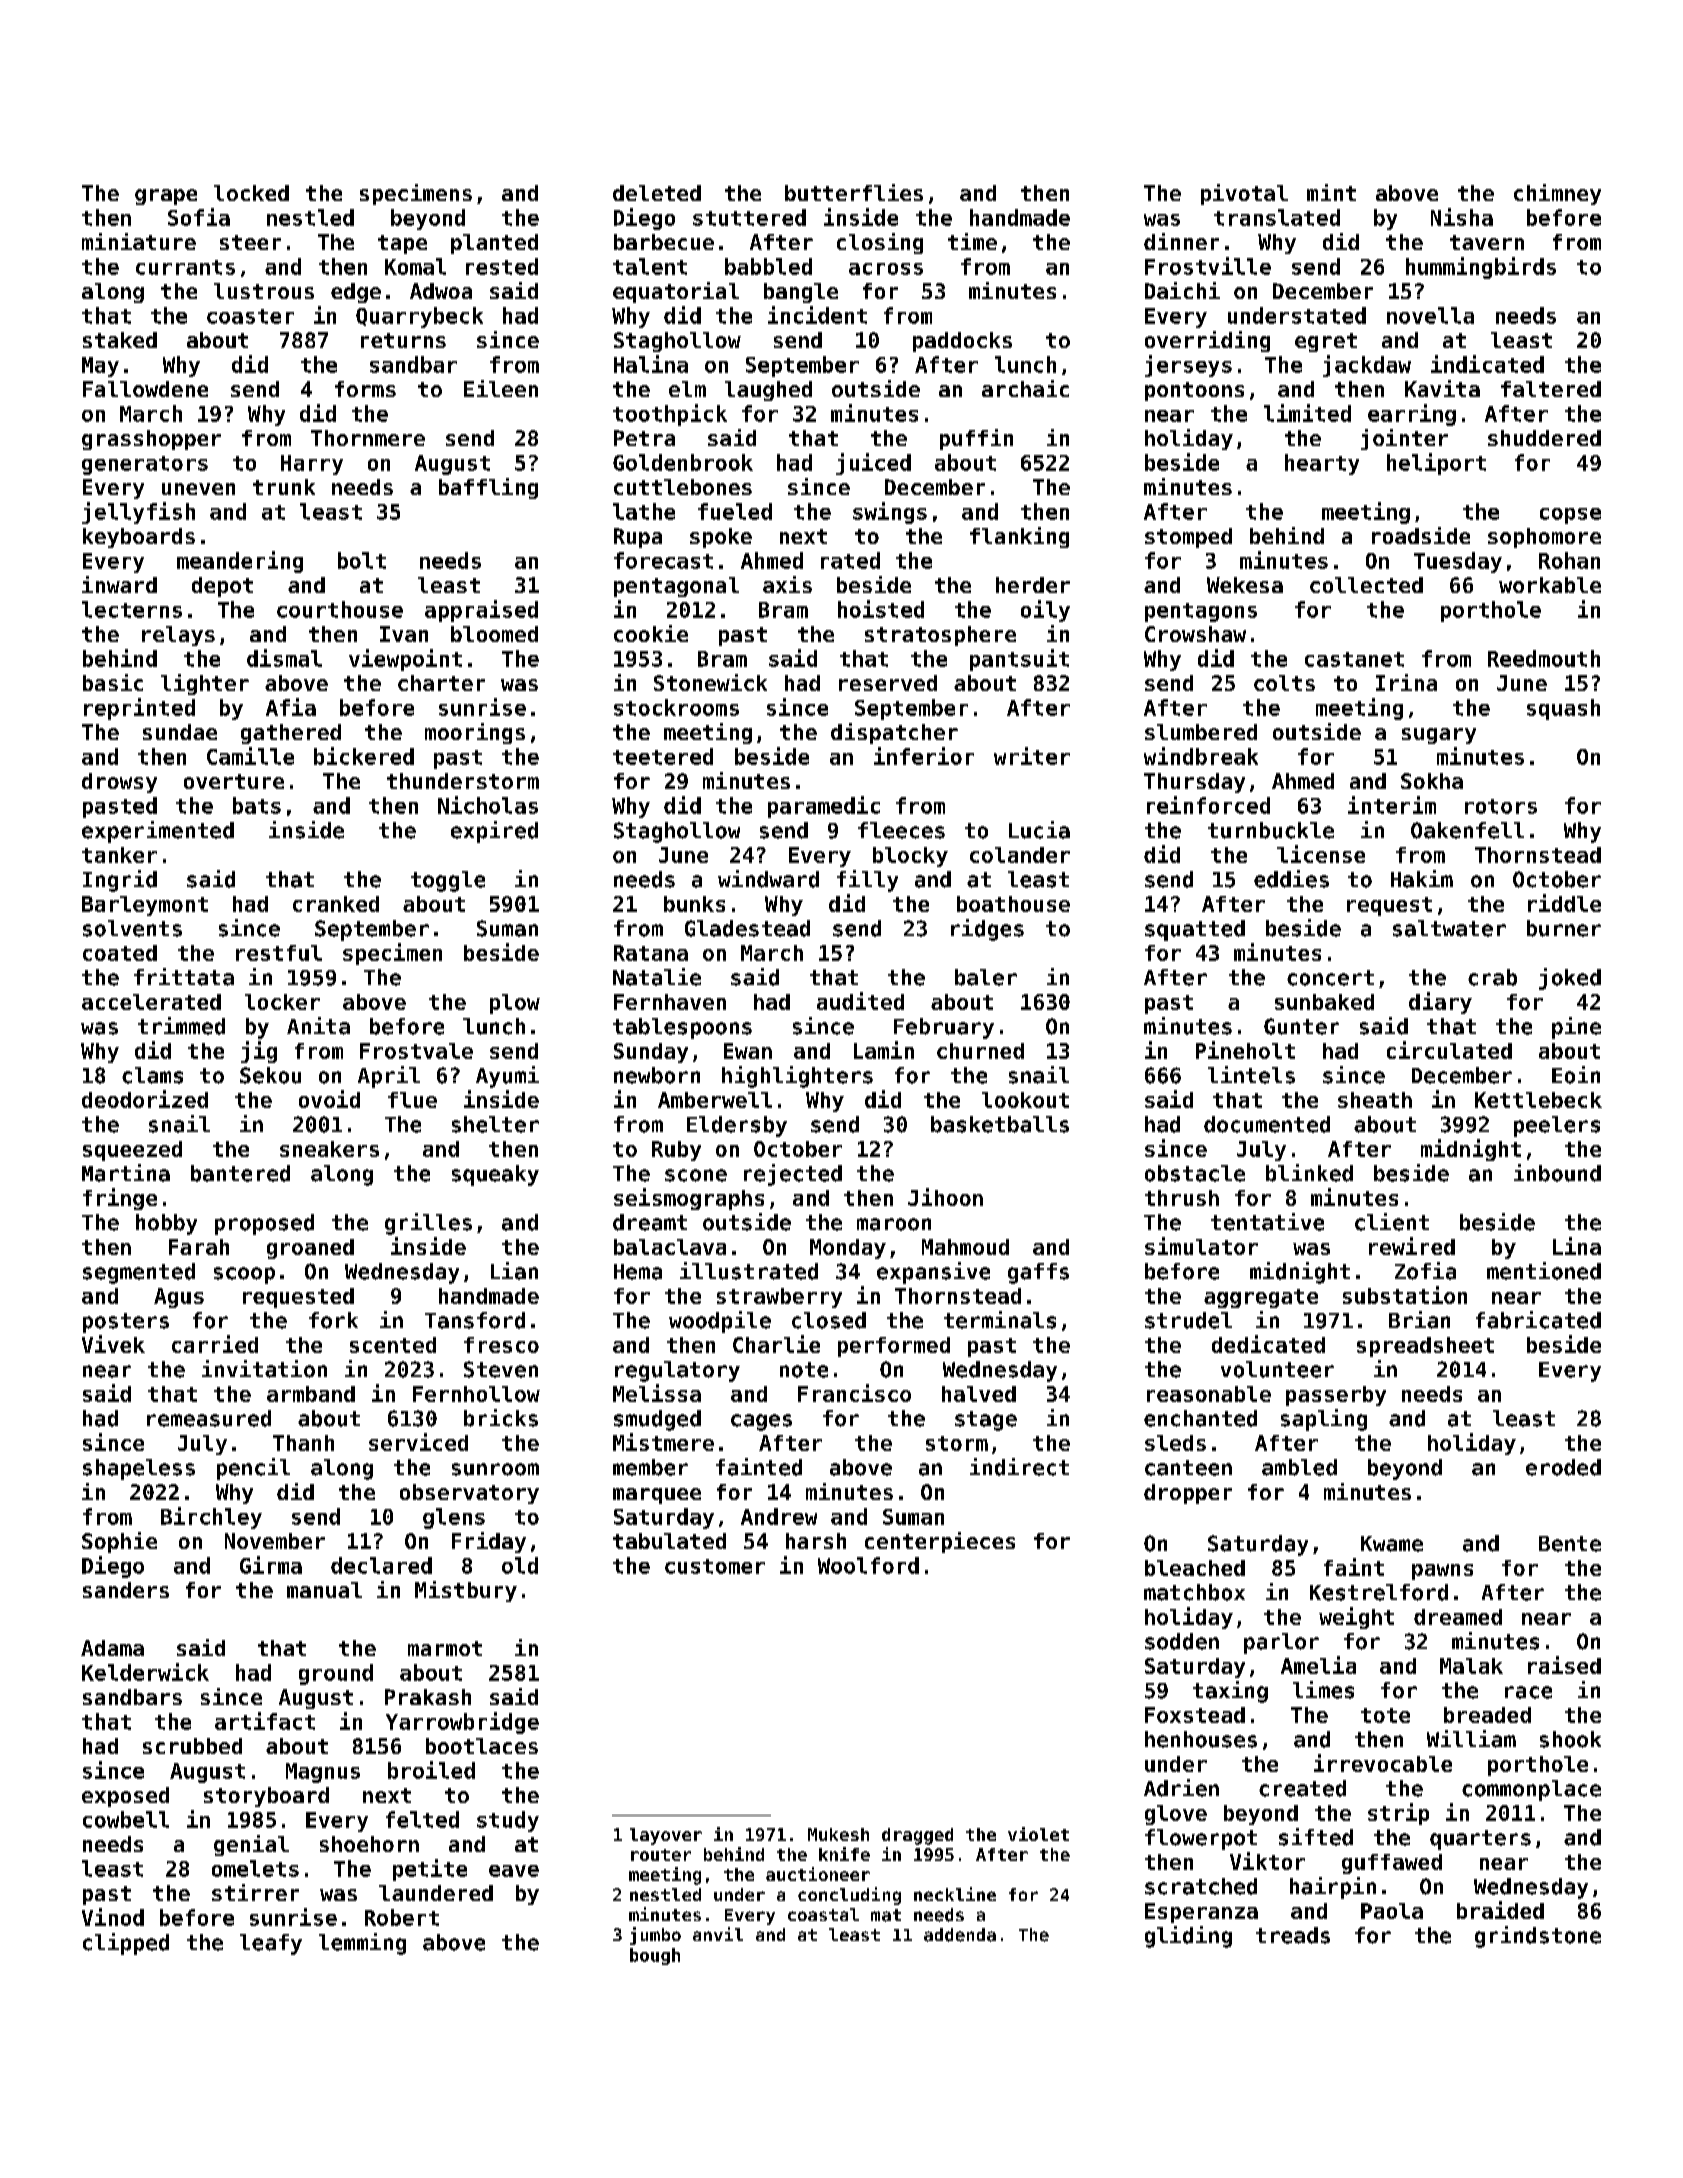 This document has height=2178, width=1683. What do you see at coordinates (854, 192) in the document?
I see `butterflies` at bounding box center [854, 192].
